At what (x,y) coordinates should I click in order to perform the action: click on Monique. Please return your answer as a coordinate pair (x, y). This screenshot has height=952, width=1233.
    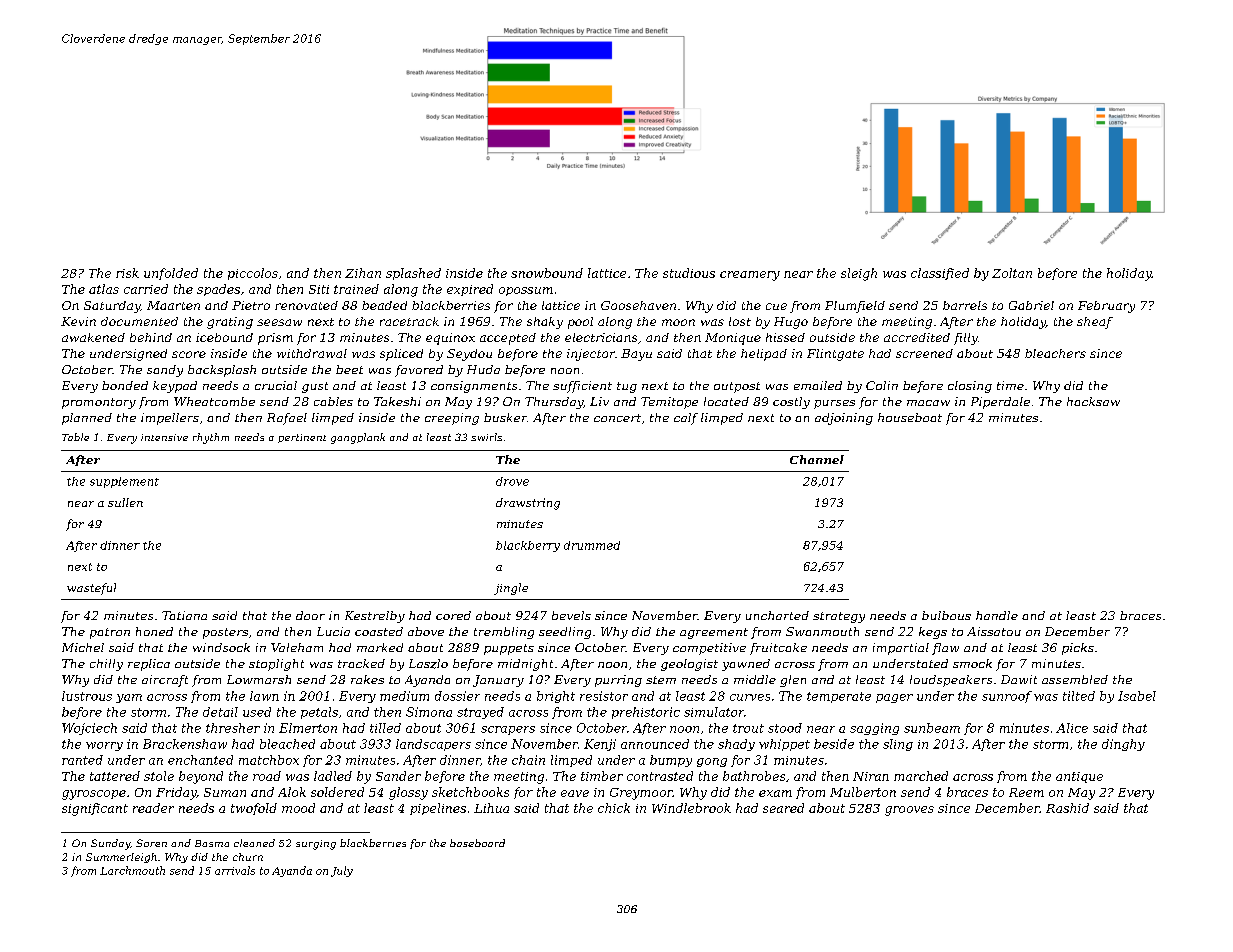
    Looking at the image, I should click on (733, 339).
